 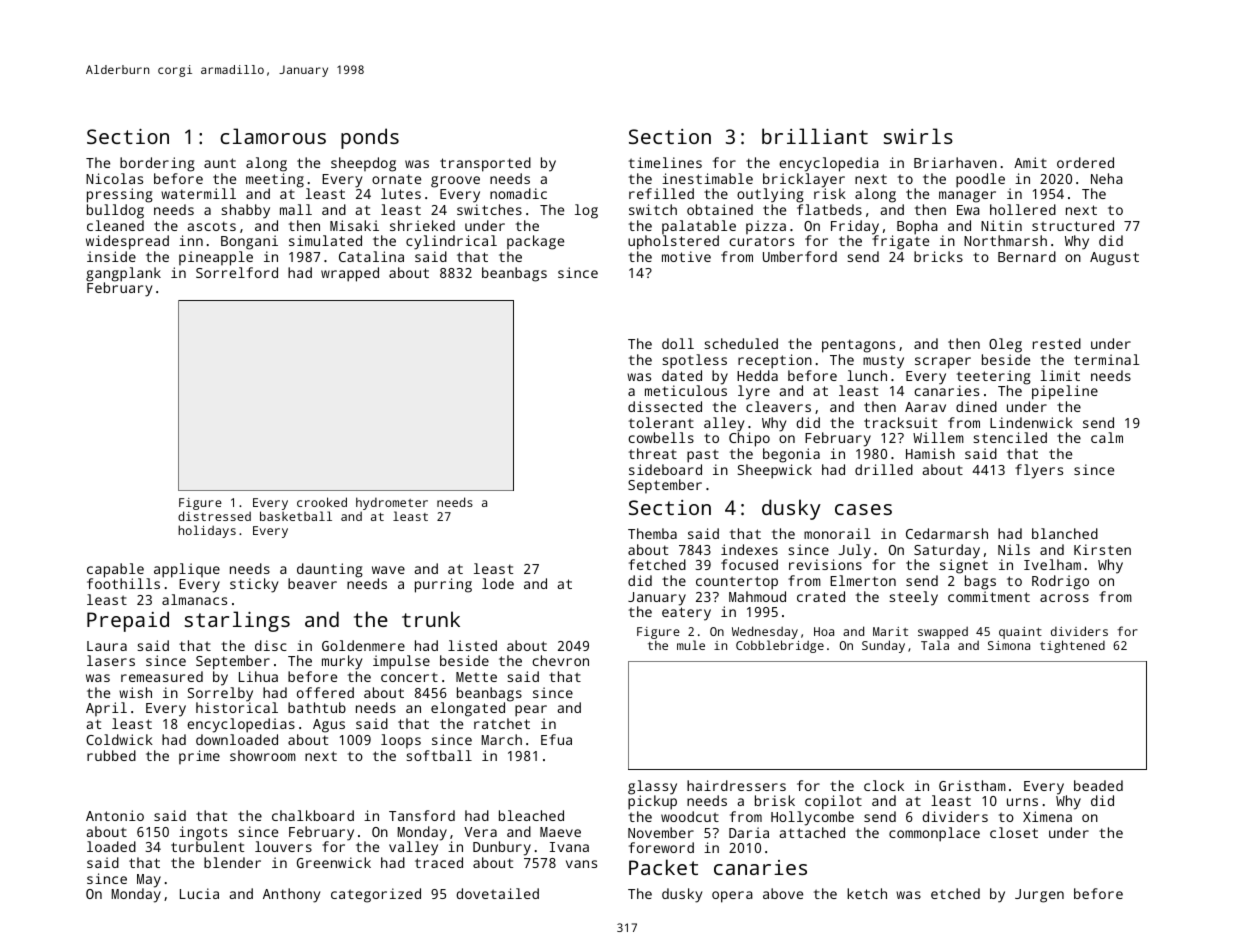 I want to click on motive, so click(x=686, y=256).
